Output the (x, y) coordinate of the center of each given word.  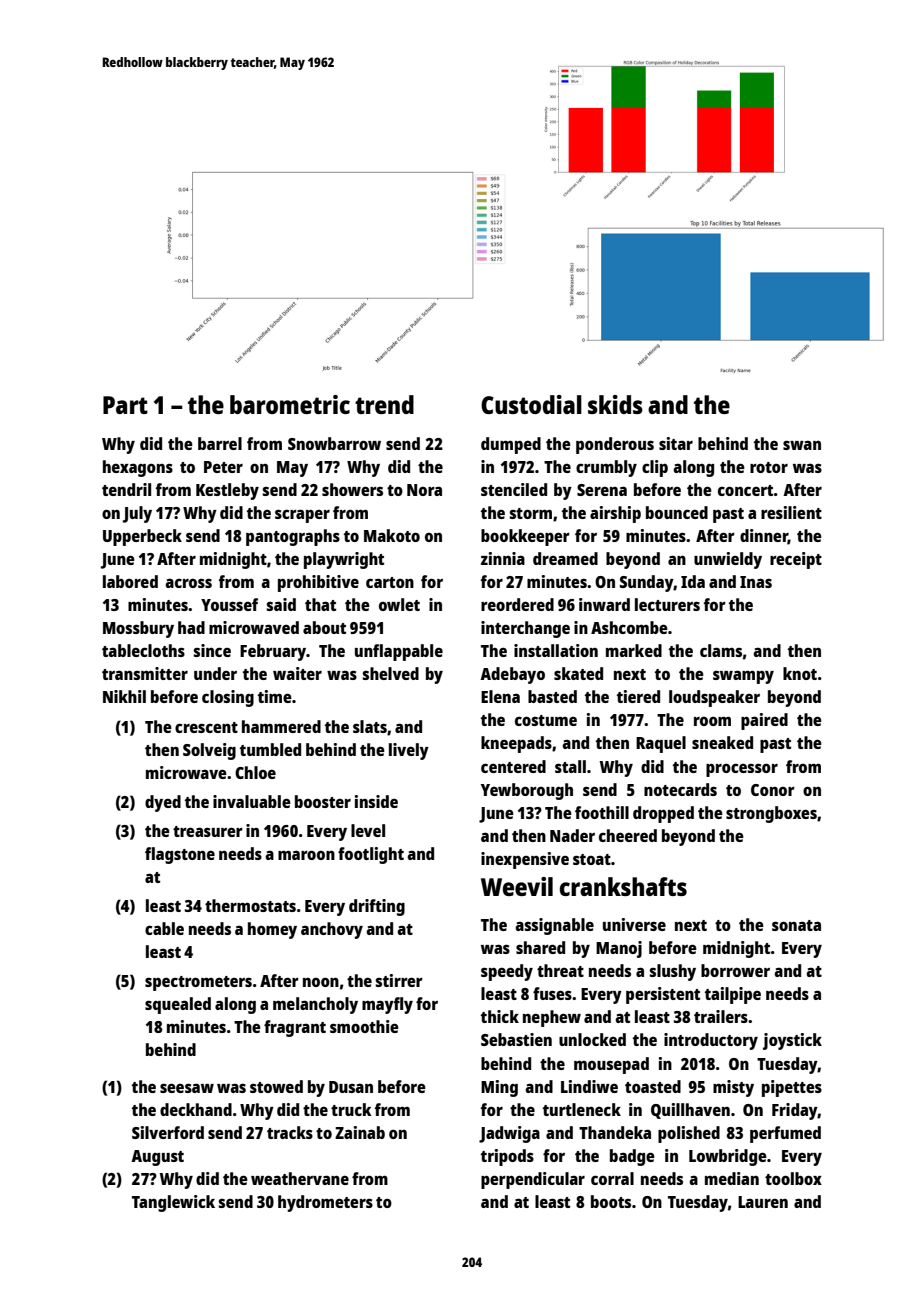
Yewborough (527, 791)
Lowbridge (728, 1157)
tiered (638, 696)
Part (125, 405)
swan (802, 445)
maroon (306, 855)
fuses (552, 993)
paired (764, 721)
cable (164, 928)
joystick (792, 1041)
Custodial (531, 404)
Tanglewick (173, 1203)
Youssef (229, 604)
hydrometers (325, 1203)
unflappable (399, 652)
